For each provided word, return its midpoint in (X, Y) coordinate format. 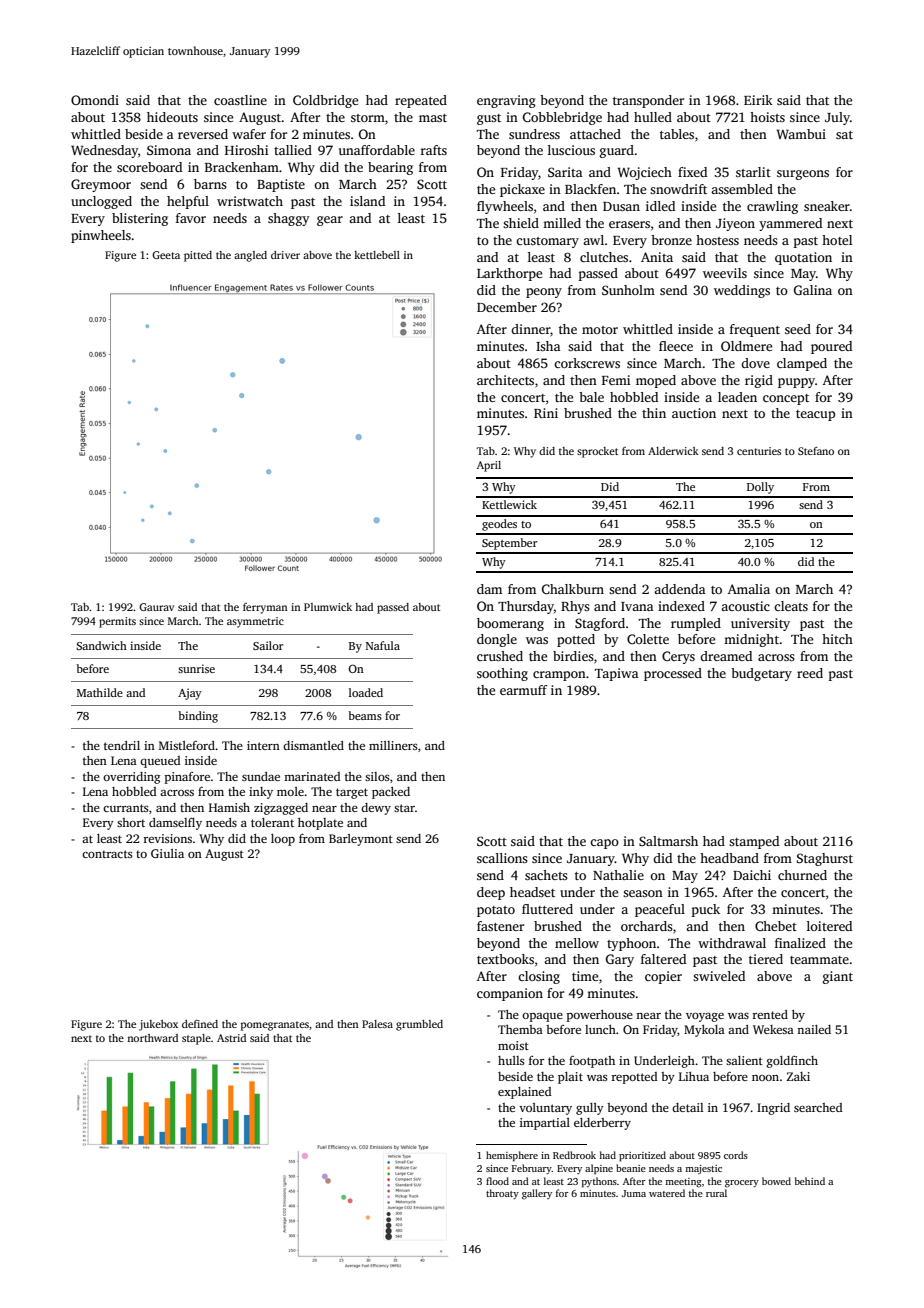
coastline (240, 100)
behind (810, 1181)
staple (196, 1039)
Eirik (758, 100)
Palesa (377, 1024)
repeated (421, 101)
